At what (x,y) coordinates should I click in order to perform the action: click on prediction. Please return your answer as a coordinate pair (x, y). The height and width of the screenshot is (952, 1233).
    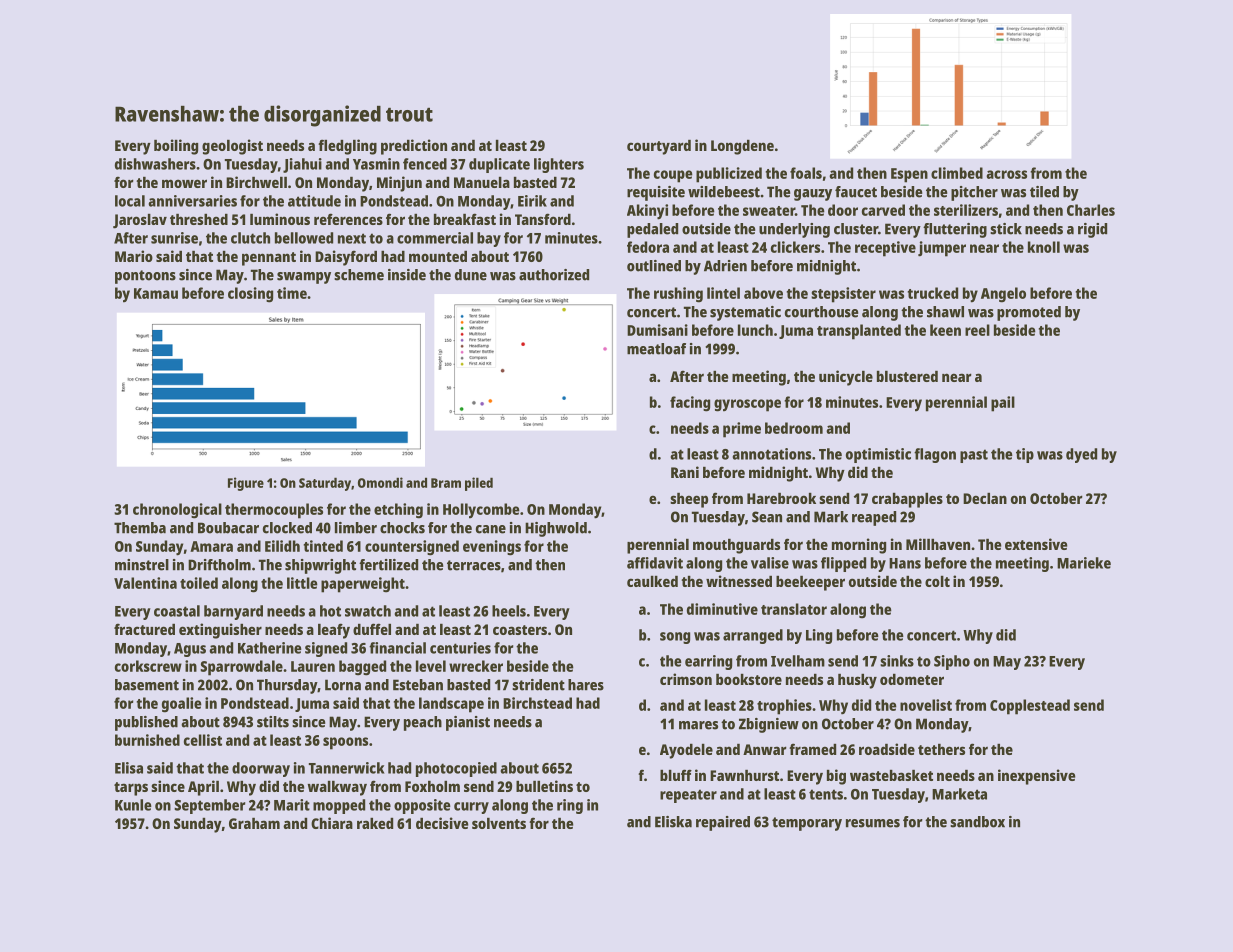
    Looking at the image, I should click on (414, 147).
